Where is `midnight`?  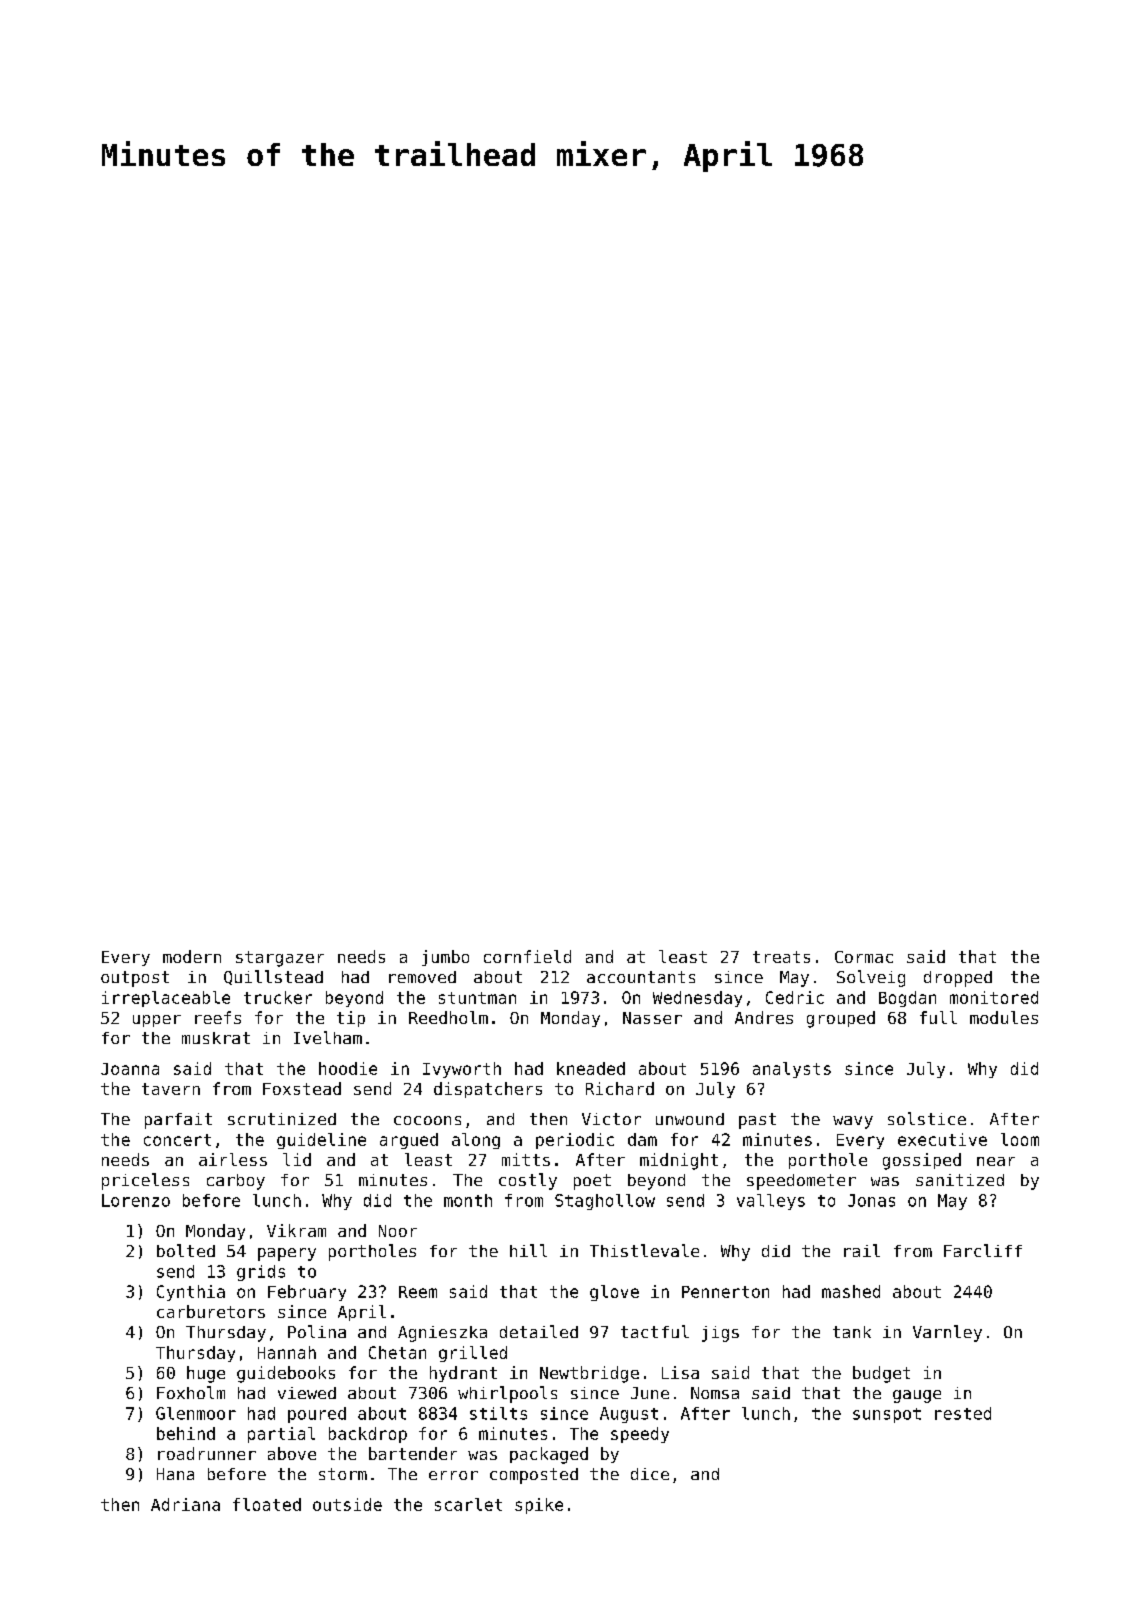 midnight is located at coordinates (679, 1161).
